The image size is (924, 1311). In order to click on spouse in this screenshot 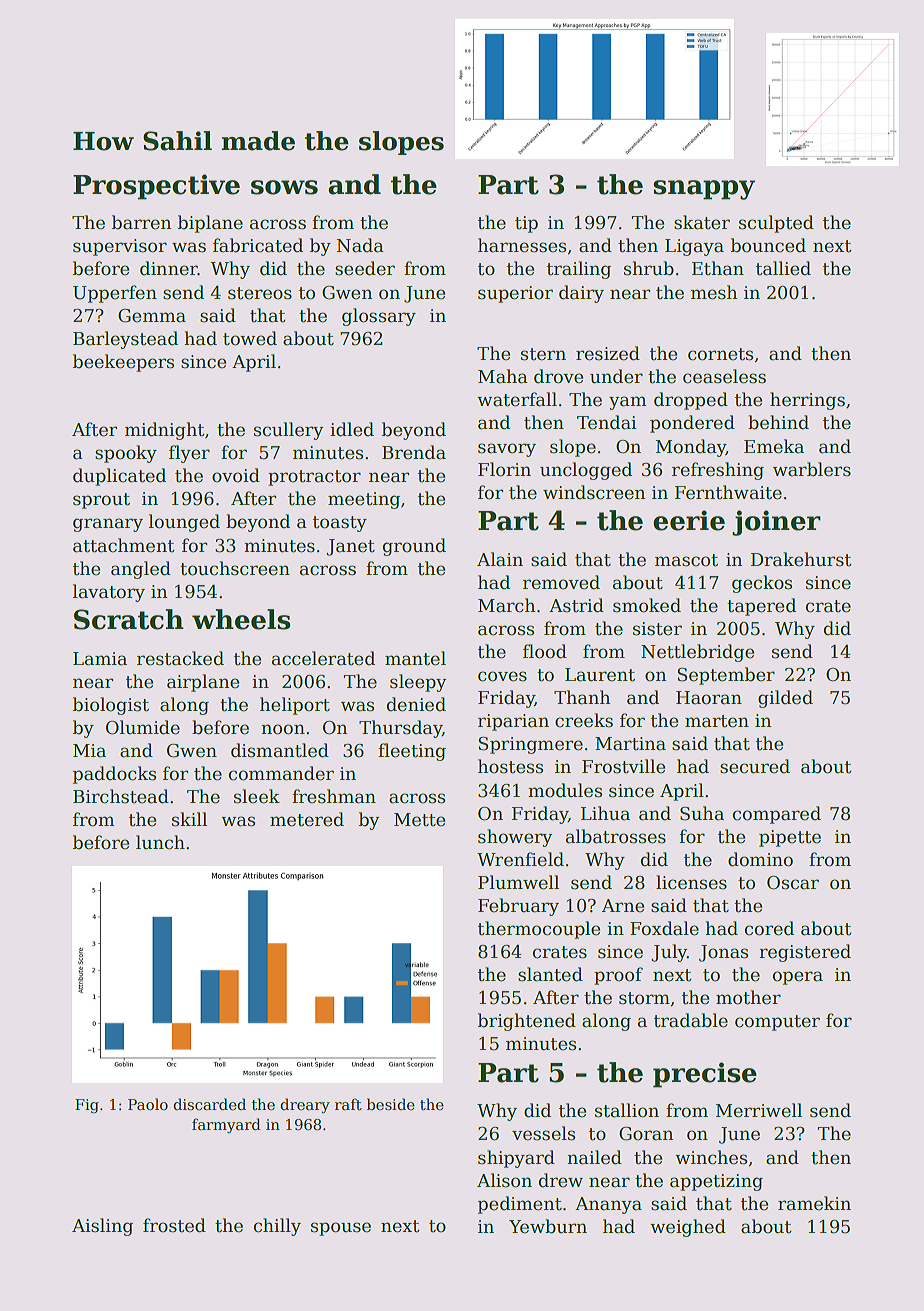, I will do `click(341, 1229)`.
